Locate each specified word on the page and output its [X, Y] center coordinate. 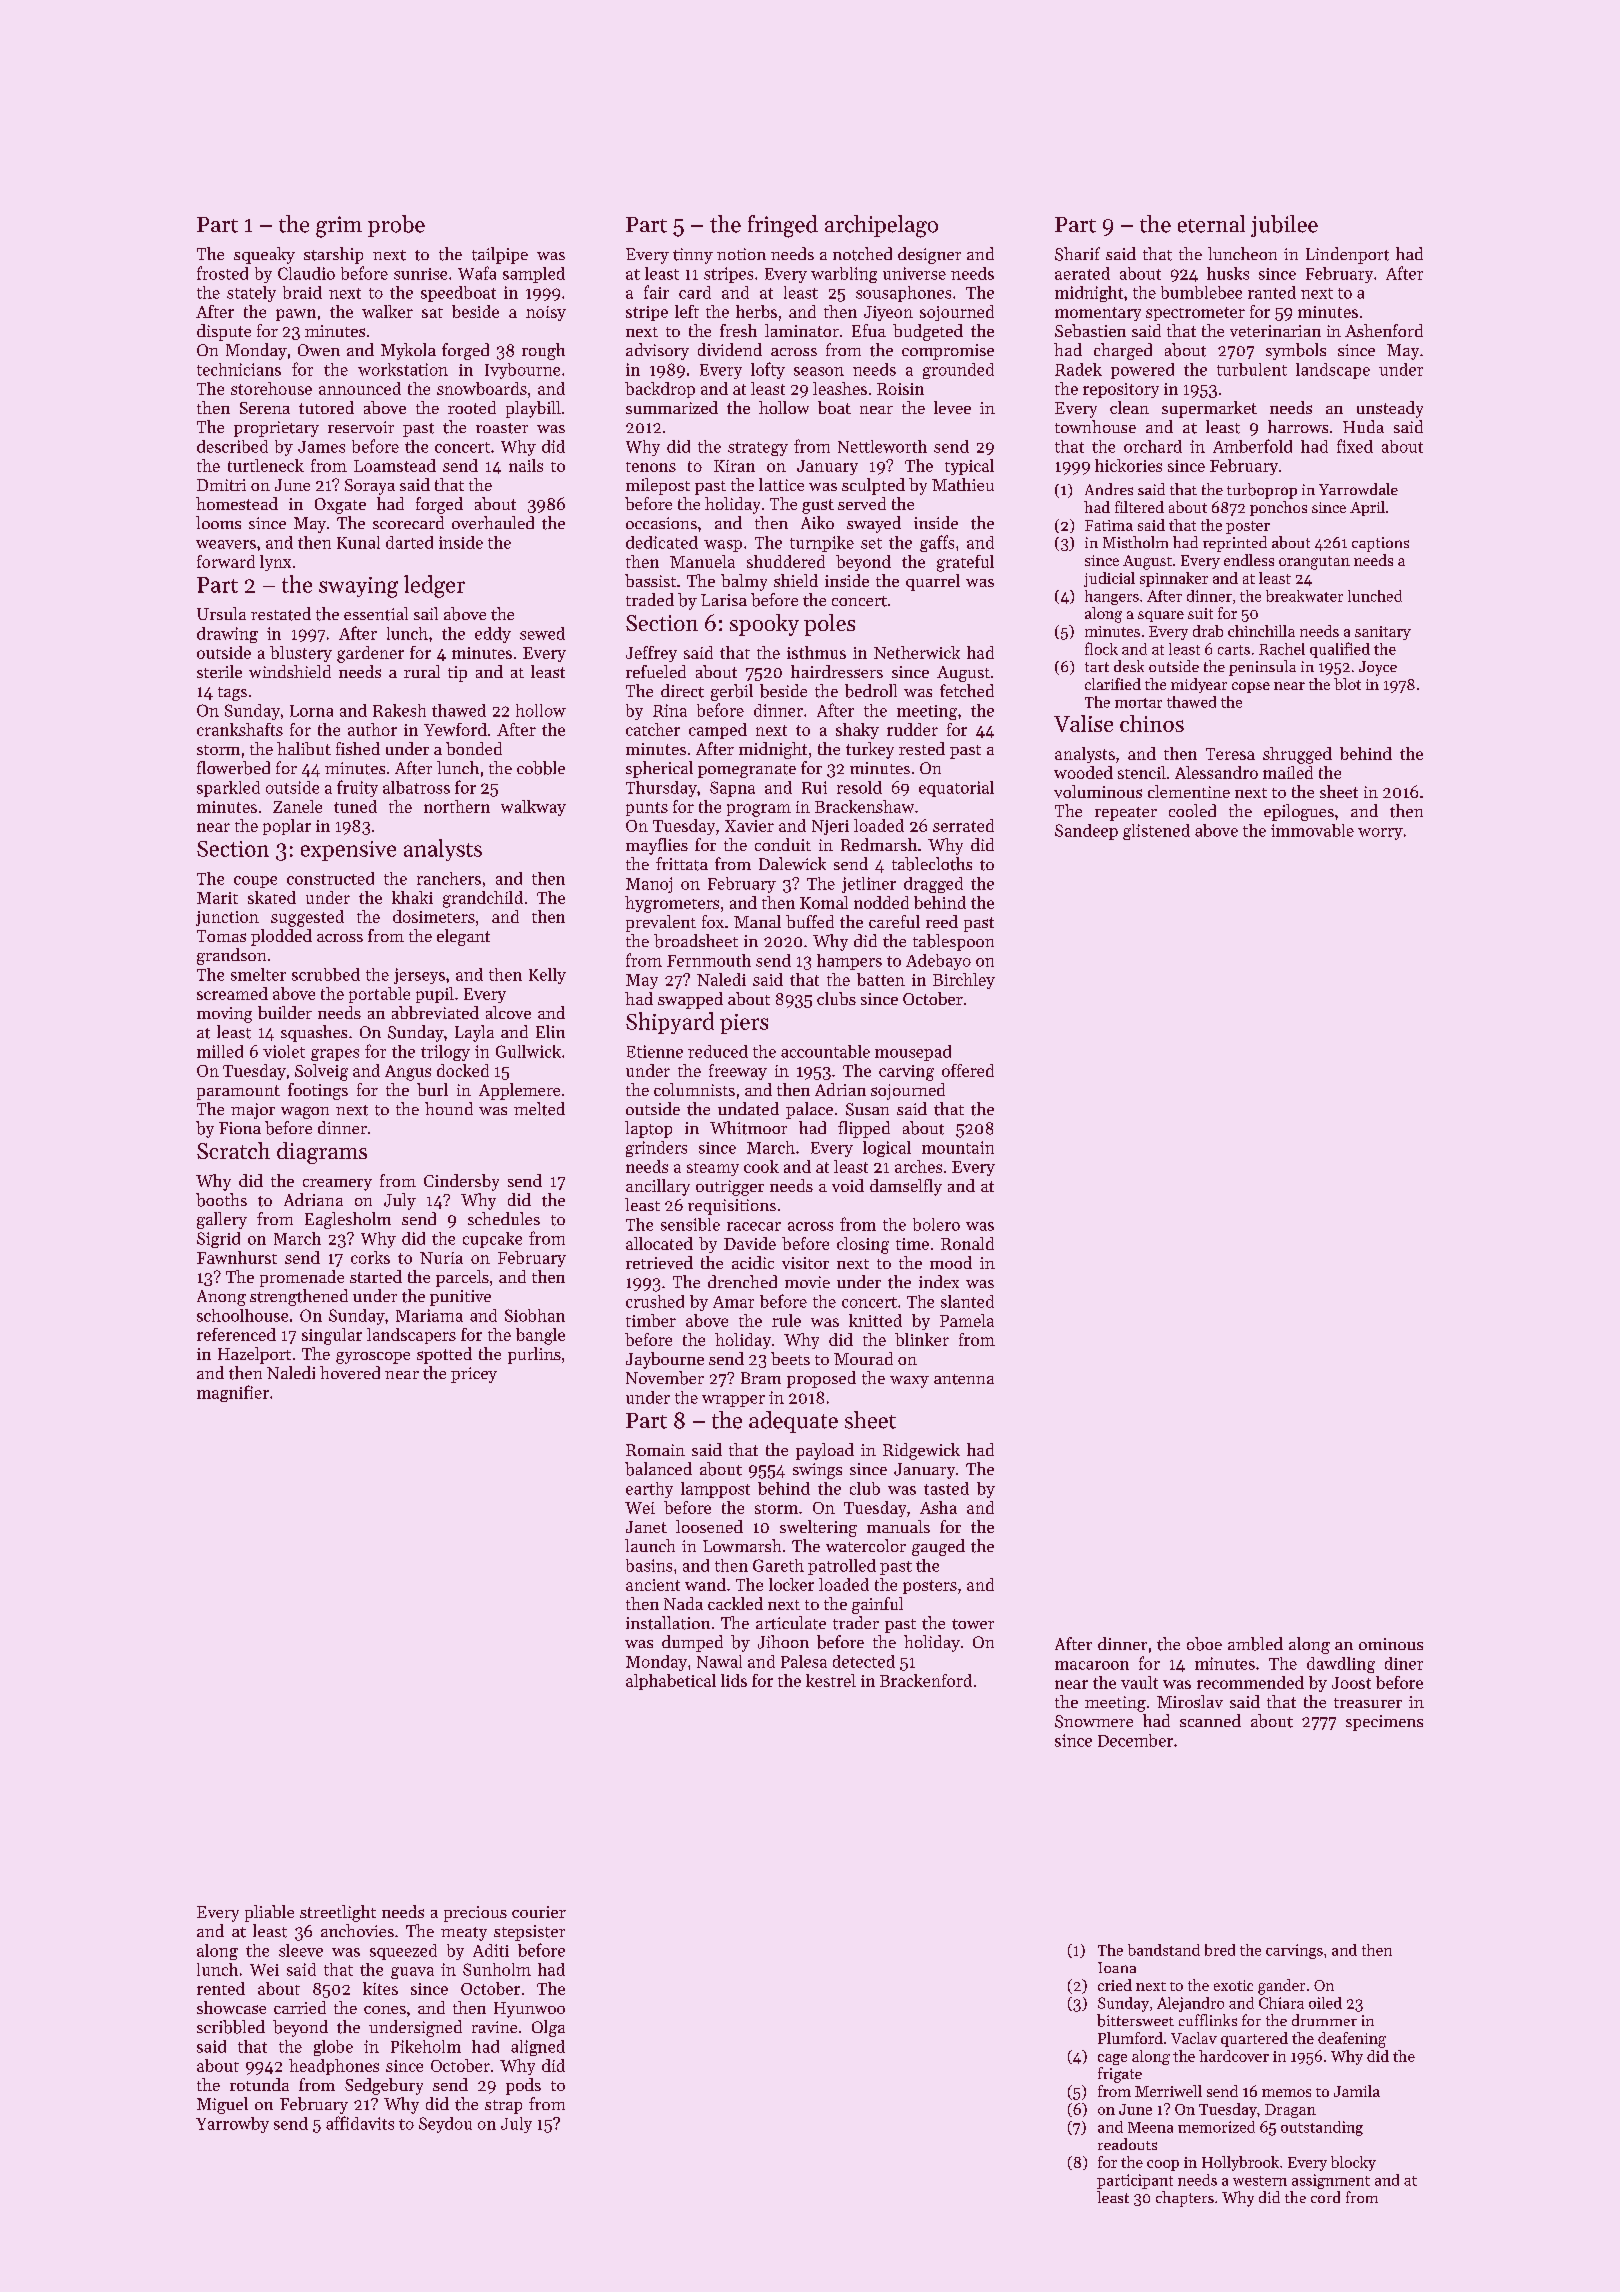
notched [862, 254]
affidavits [360, 2123]
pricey [474, 1375]
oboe [1204, 1644]
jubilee [1284, 226]
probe [396, 226]
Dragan [1290, 2111]
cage [1112, 2059]
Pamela [967, 1320]
